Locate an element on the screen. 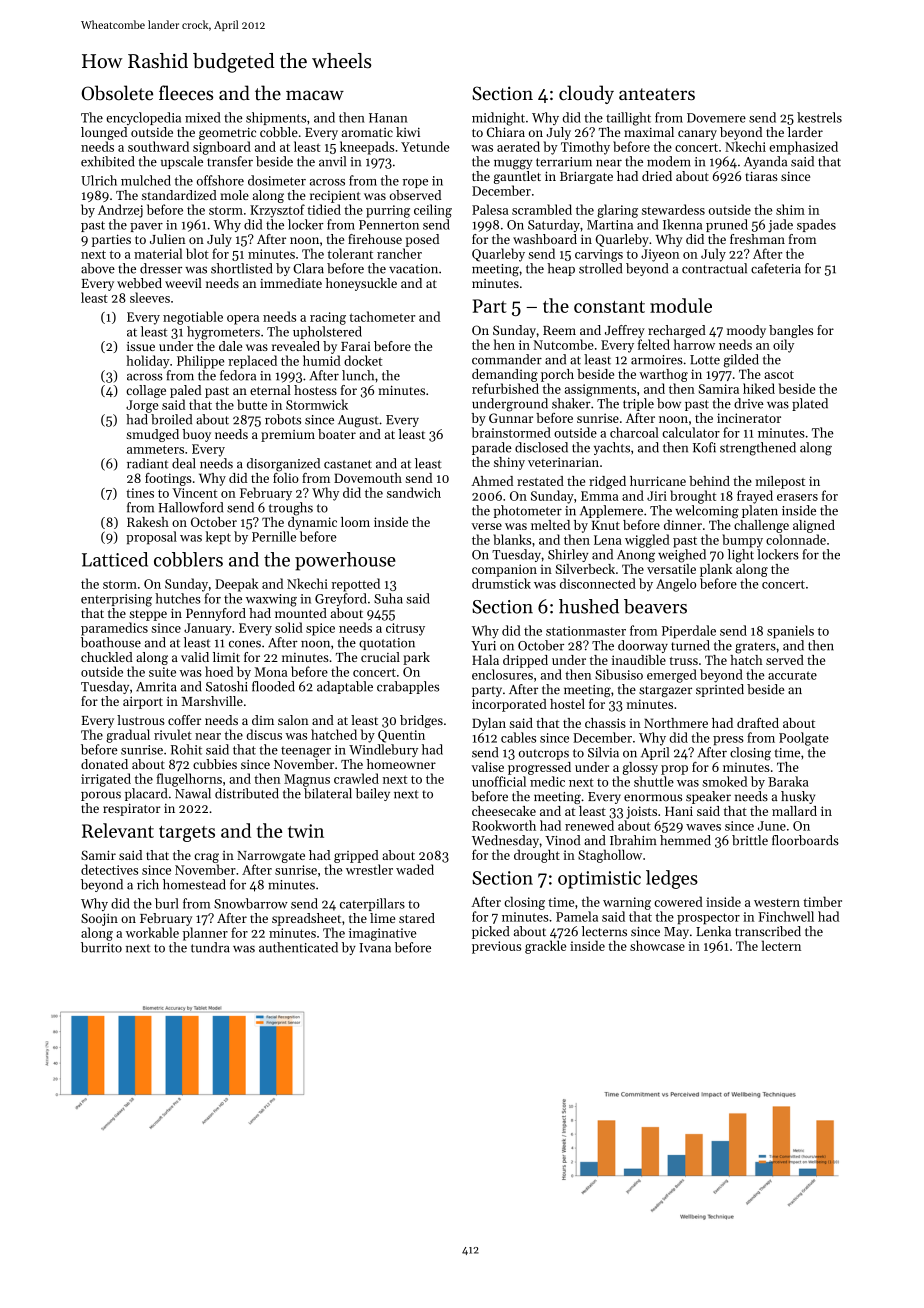  imaginative is located at coordinates (382, 934).
